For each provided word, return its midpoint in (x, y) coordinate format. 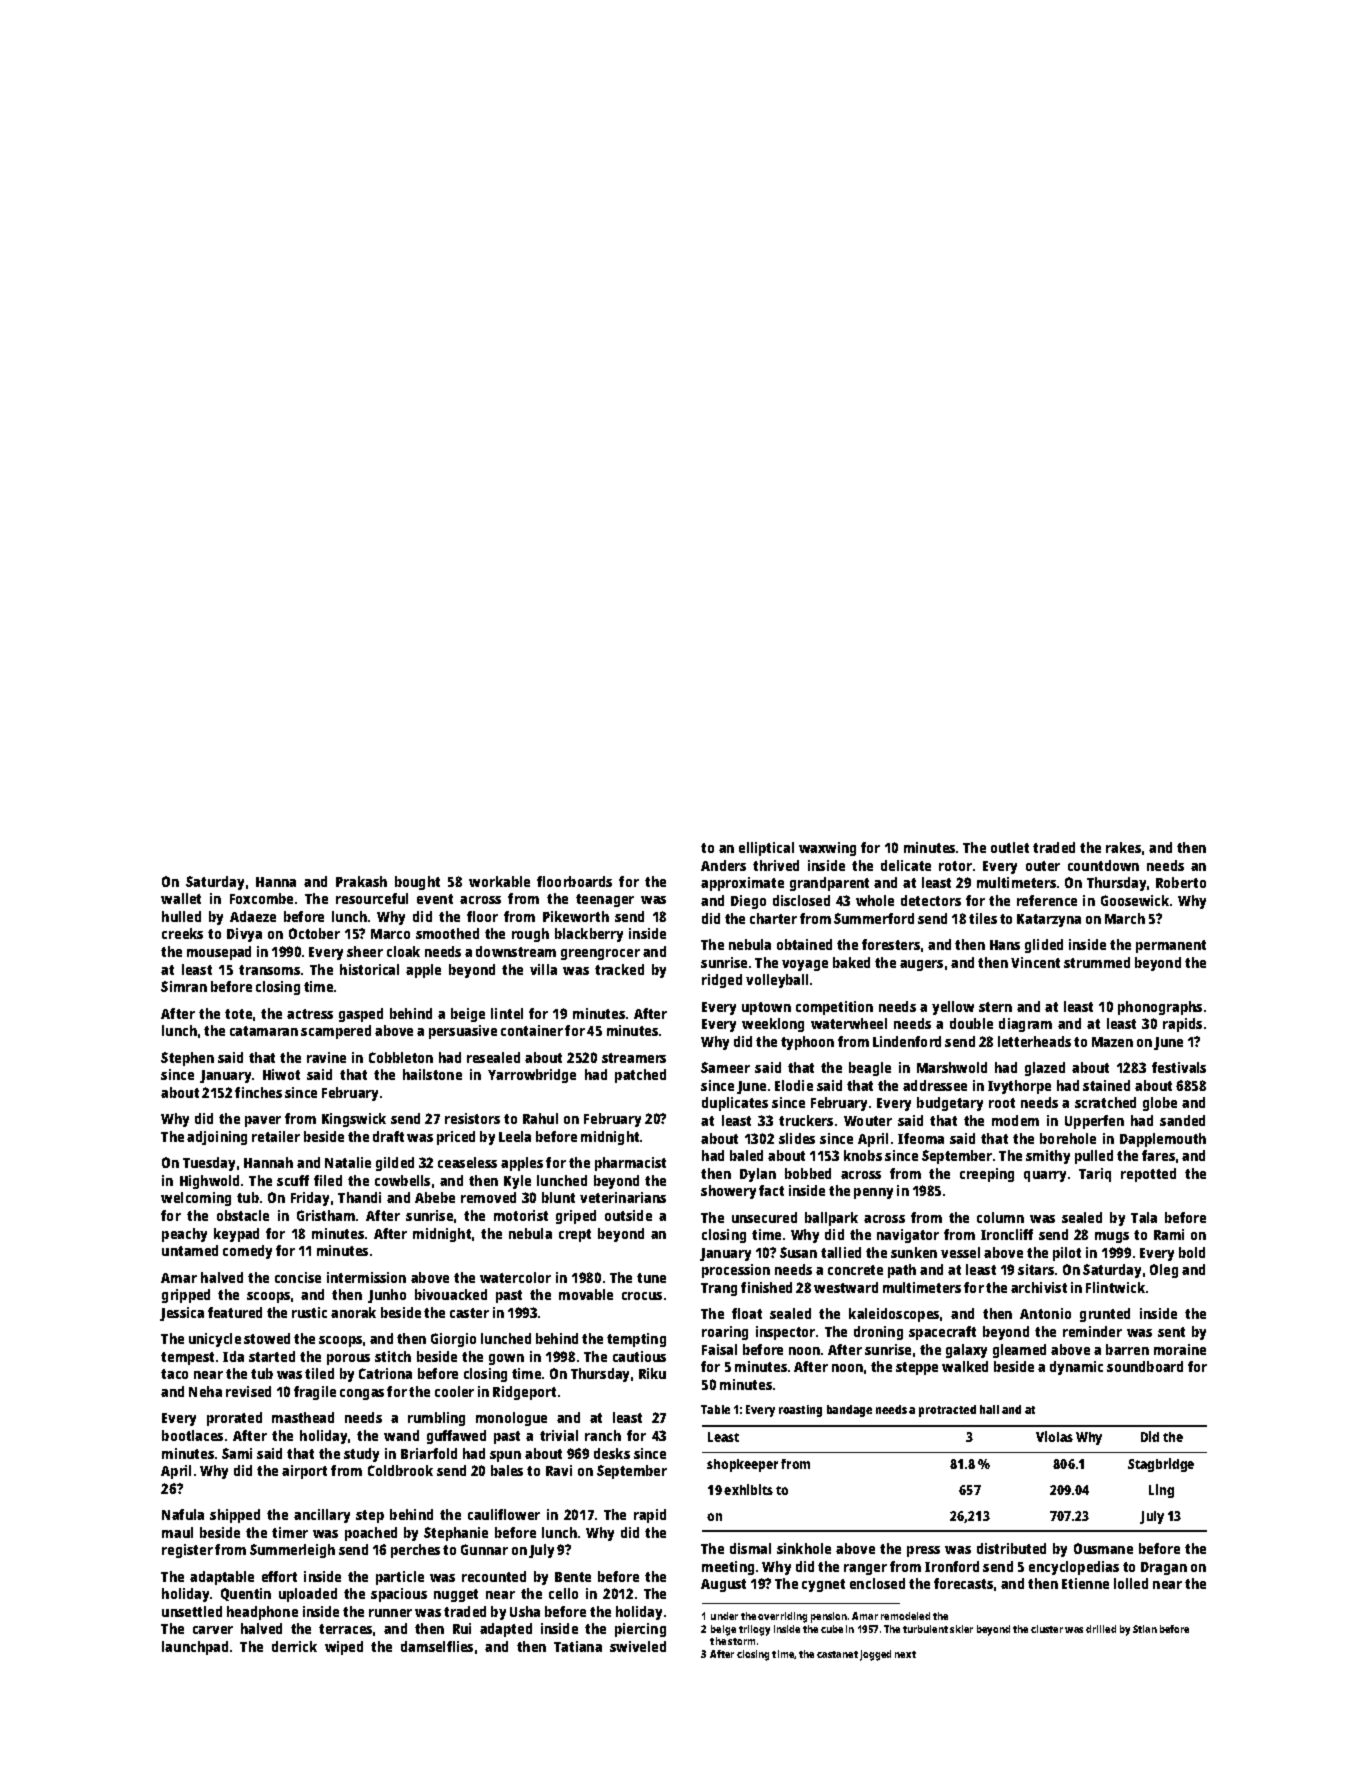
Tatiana (578, 1646)
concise (298, 1277)
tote (238, 1014)
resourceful (372, 898)
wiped (344, 1648)
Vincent (1035, 962)
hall (989, 1409)
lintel (507, 1013)
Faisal (719, 1349)
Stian (1145, 1629)
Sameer (725, 1067)
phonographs (1160, 1008)
